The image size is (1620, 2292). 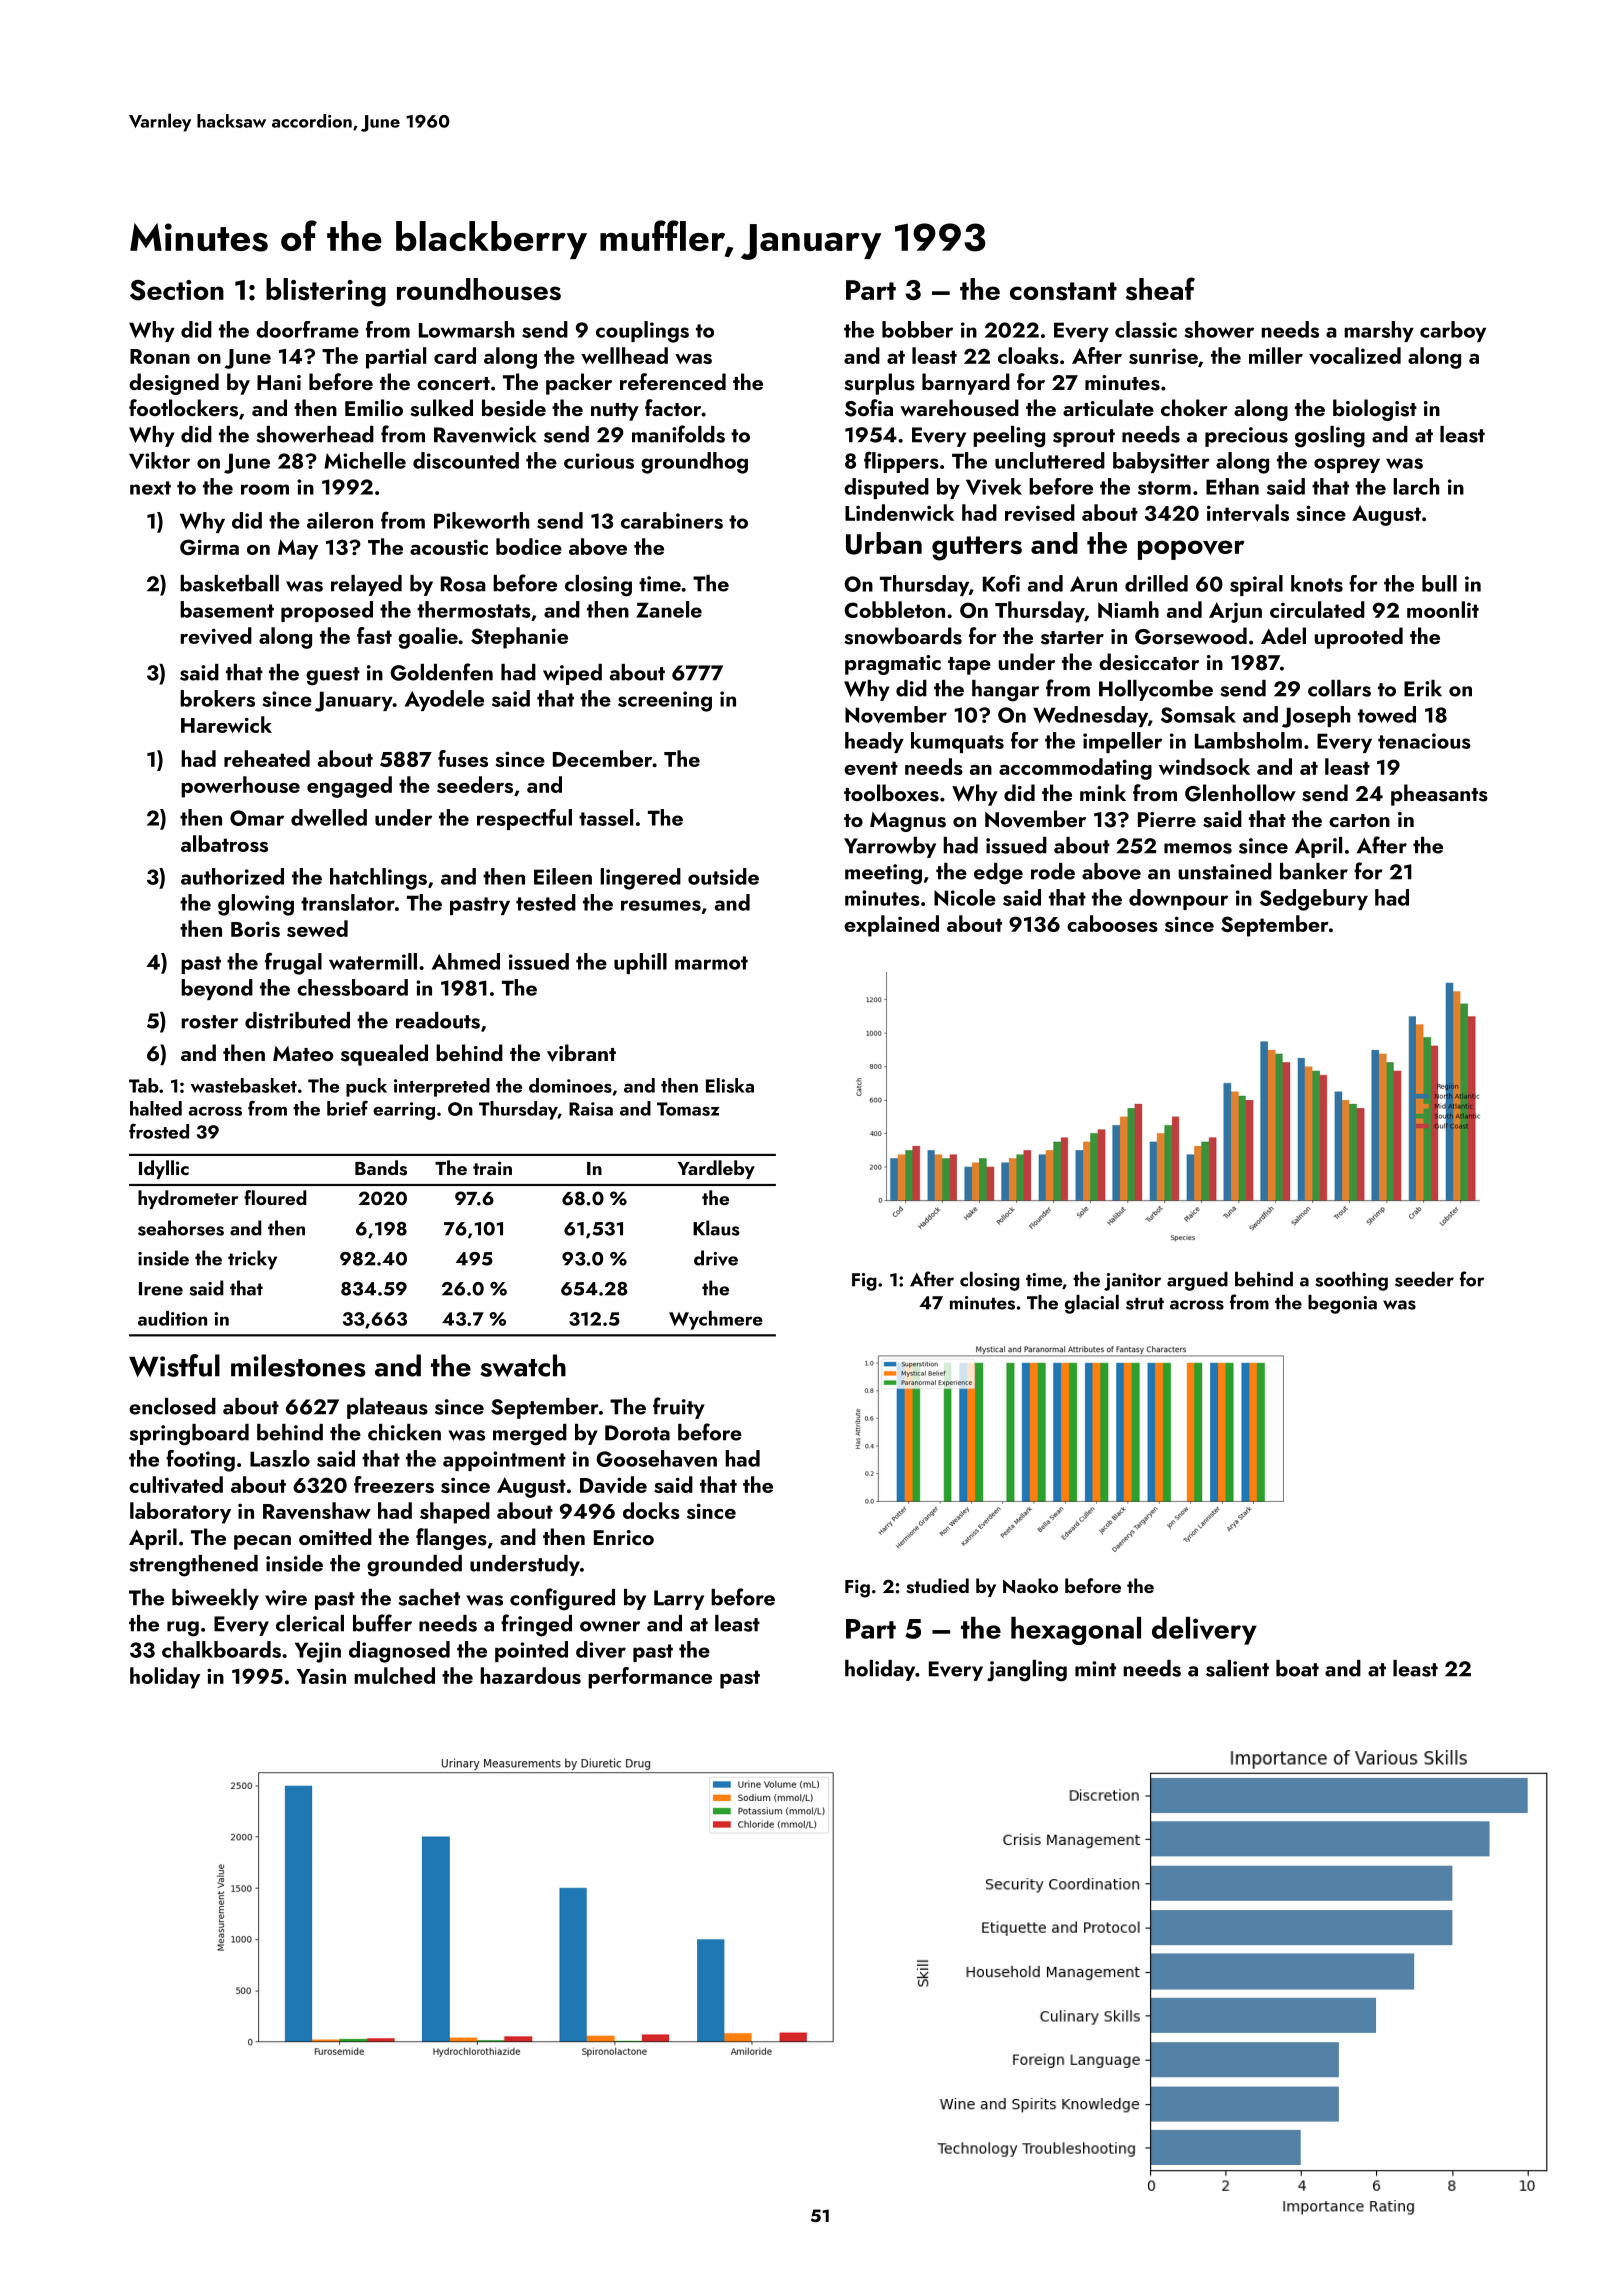 I want to click on Emilio, so click(x=374, y=407).
